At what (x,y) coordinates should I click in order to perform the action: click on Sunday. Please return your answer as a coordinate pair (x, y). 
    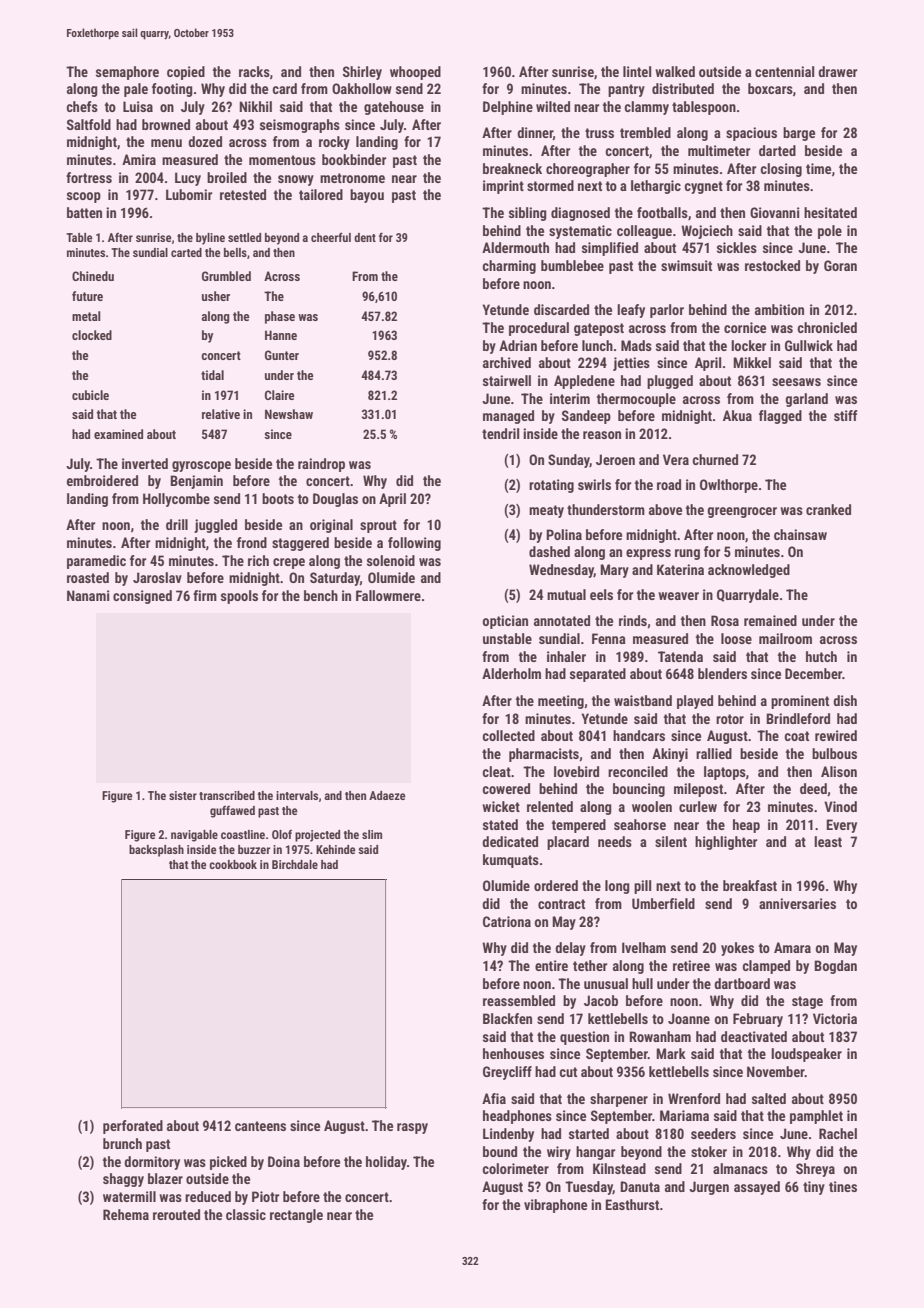
    Looking at the image, I should click on (569, 461).
